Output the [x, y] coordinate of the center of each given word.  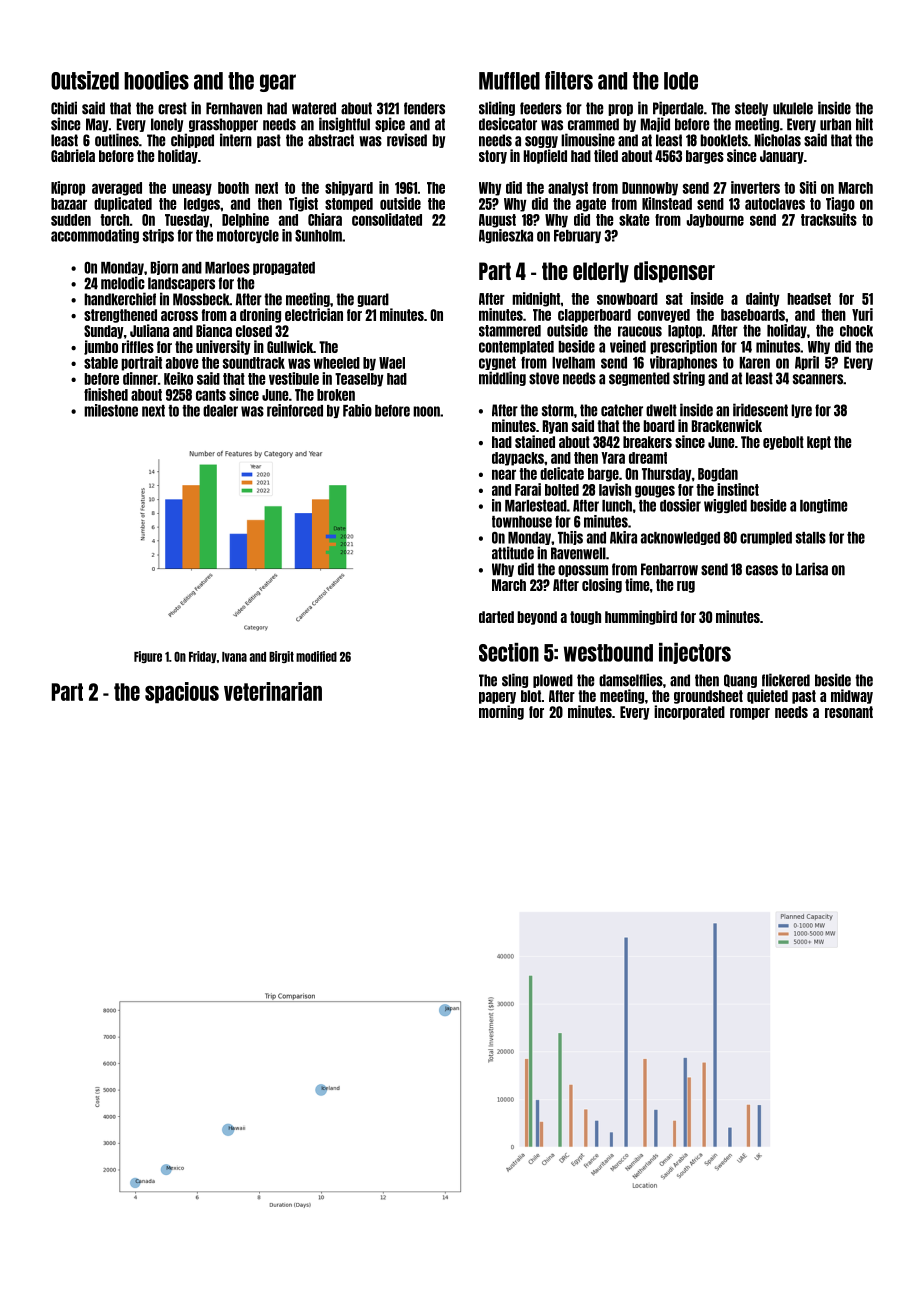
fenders [424, 108]
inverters [755, 187]
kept [819, 443]
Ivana [234, 657]
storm [558, 410]
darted [496, 617]
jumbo [101, 347]
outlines [117, 140]
